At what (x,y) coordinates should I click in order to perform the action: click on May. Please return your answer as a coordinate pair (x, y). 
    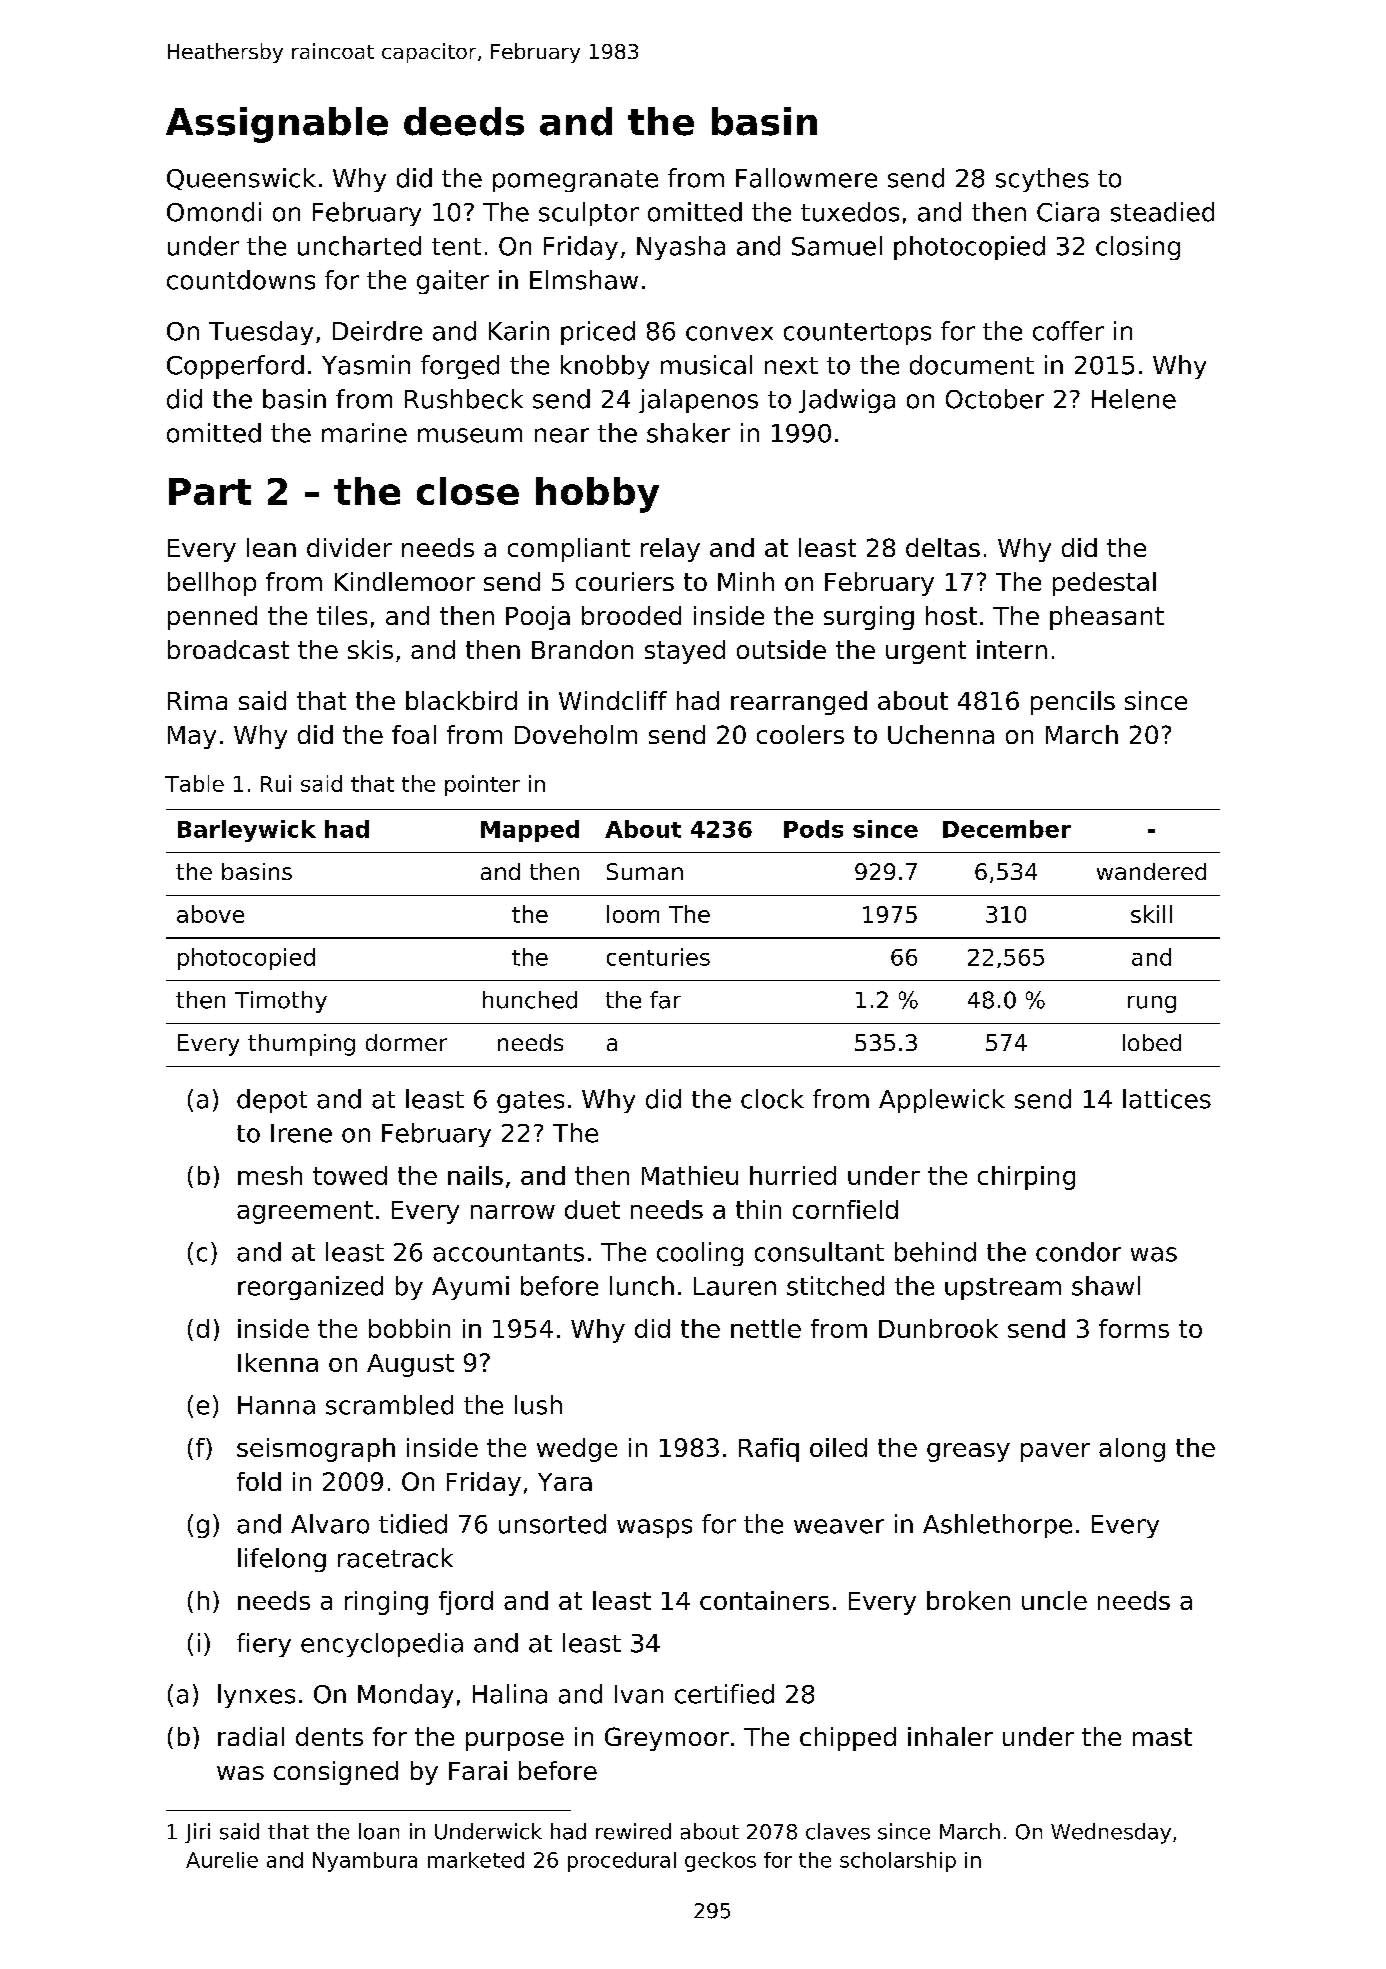
    Looking at the image, I should click on (192, 737).
